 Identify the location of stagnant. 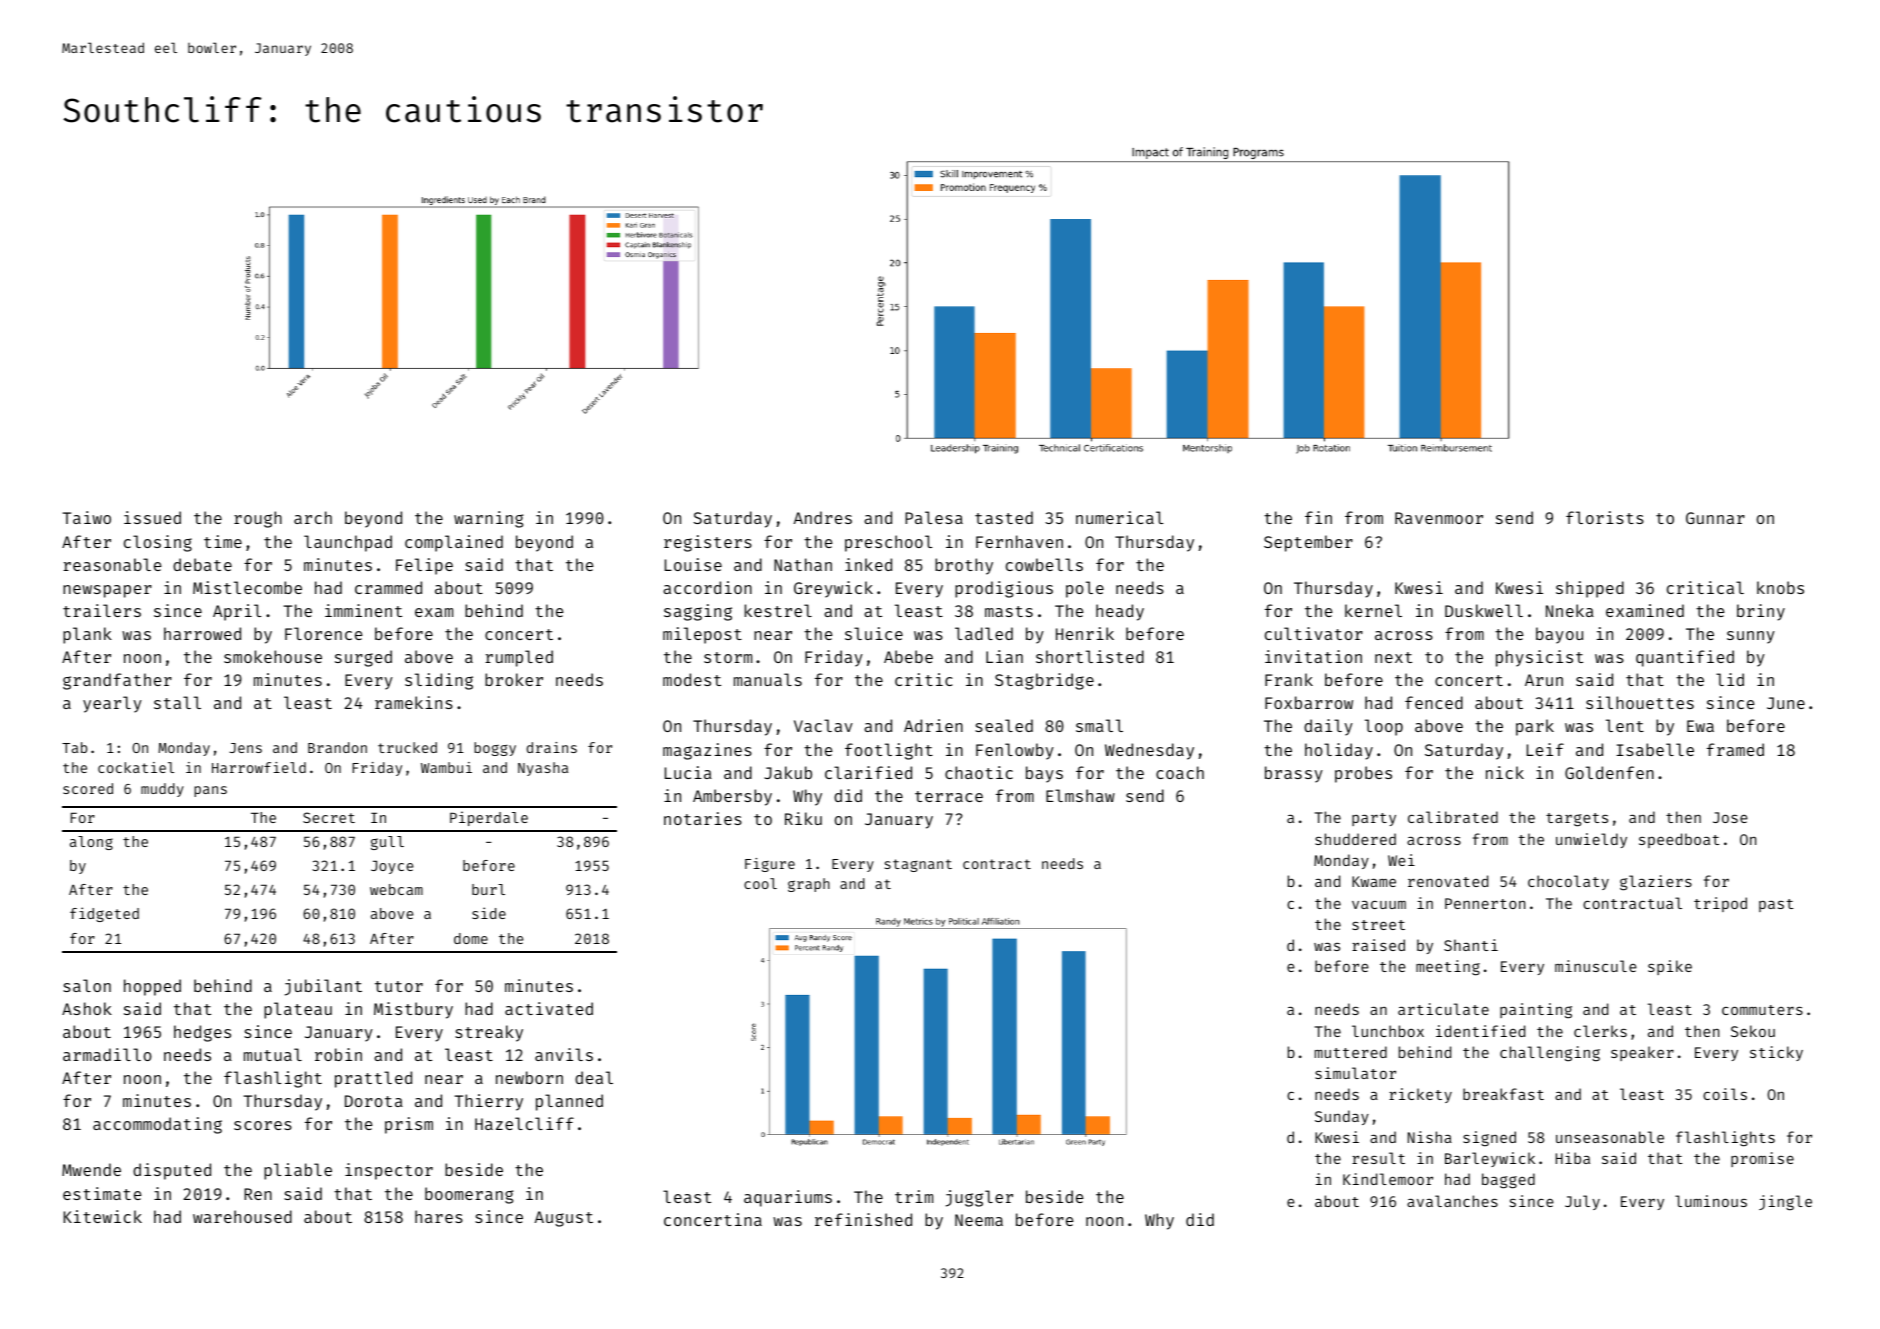
(918, 865).
